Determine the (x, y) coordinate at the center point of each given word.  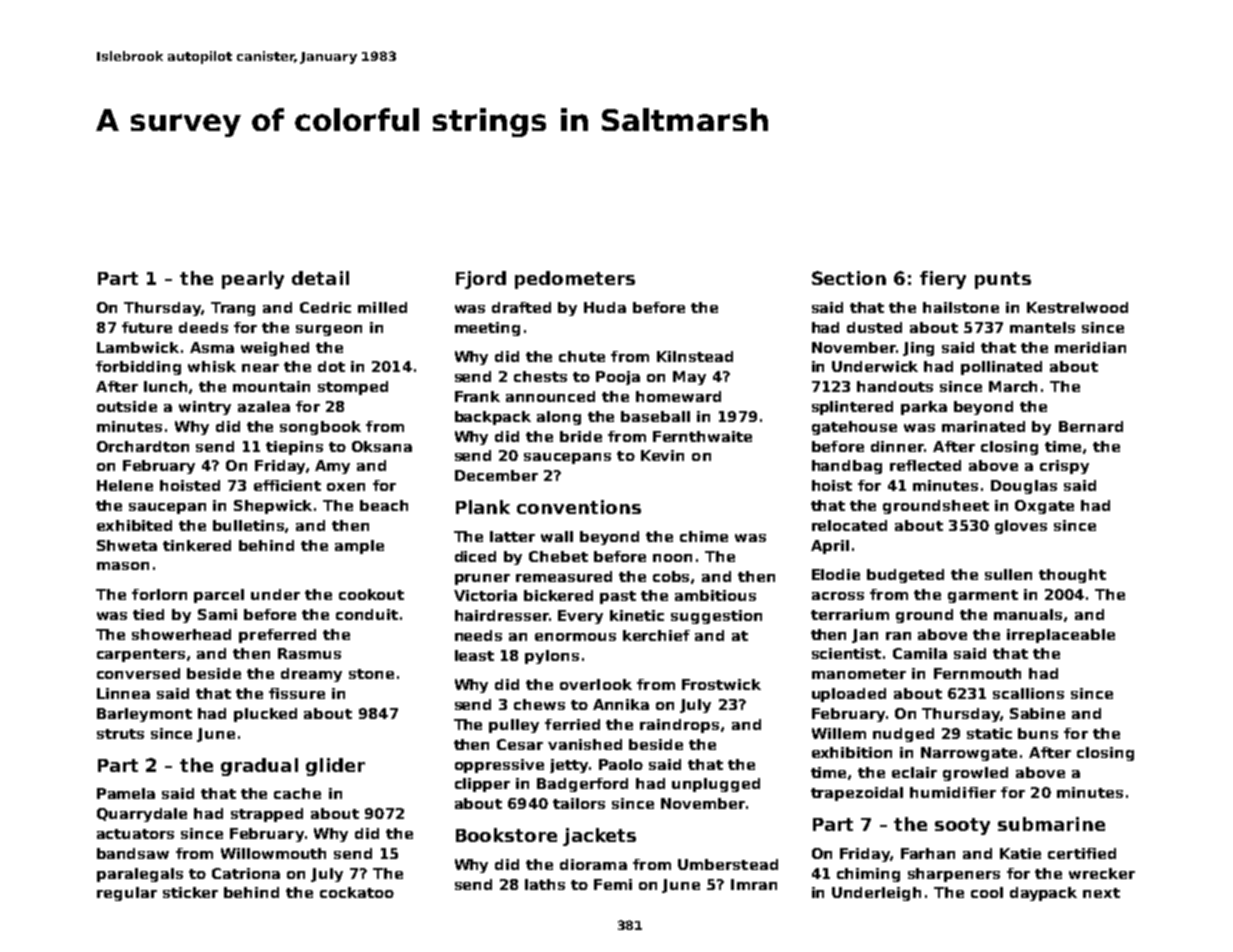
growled (975, 774)
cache (297, 793)
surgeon (329, 330)
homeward (678, 396)
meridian (1090, 347)
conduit (367, 614)
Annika (621, 704)
